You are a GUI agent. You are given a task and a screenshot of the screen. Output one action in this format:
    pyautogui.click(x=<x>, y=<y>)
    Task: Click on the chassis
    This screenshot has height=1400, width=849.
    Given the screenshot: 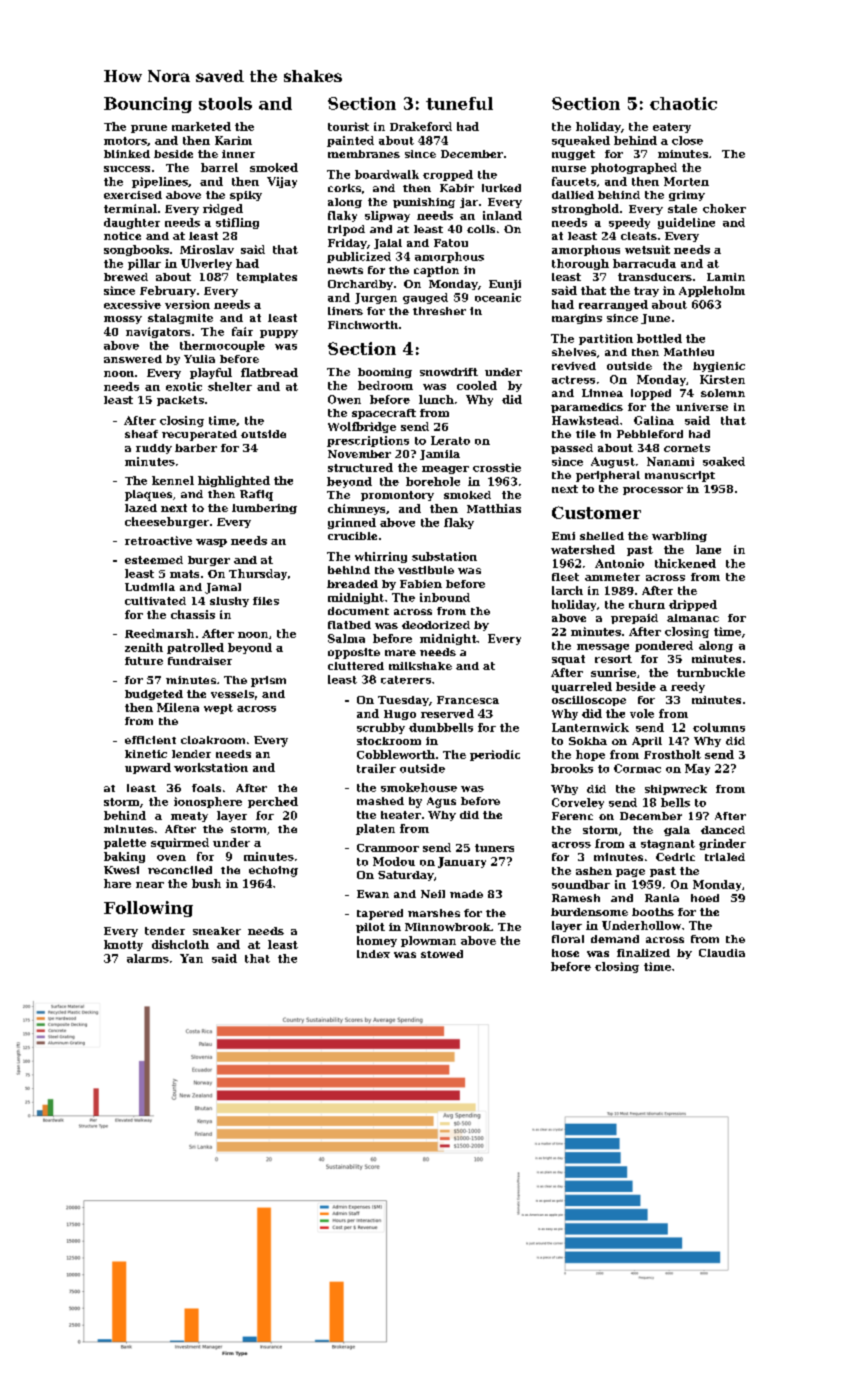 What is the action you would take?
    pyautogui.click(x=193, y=614)
